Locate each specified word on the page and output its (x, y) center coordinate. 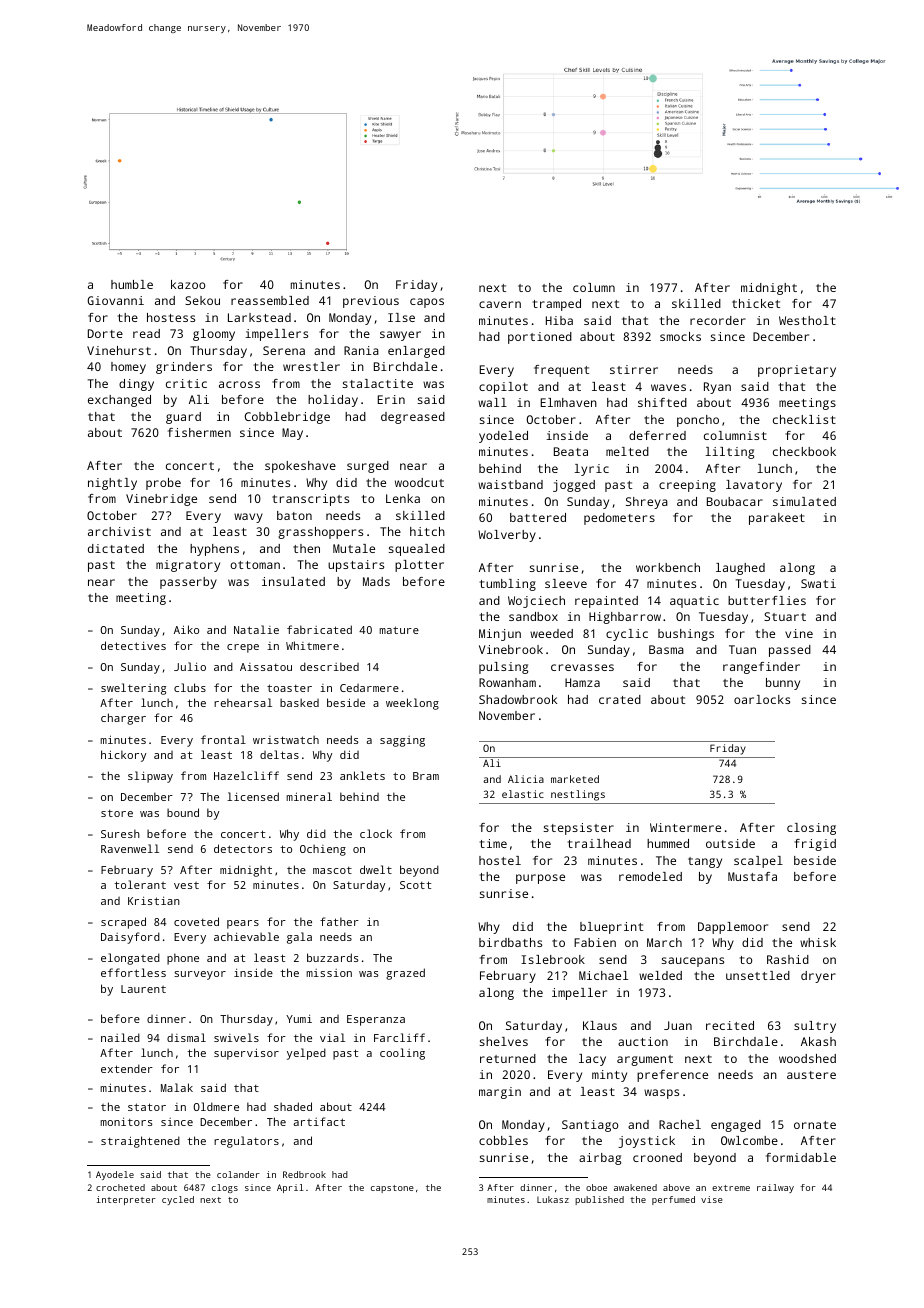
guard (183, 418)
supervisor (246, 1054)
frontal (223, 739)
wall (492, 402)
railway (775, 1188)
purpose (540, 879)
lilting (729, 453)
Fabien (595, 942)
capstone (392, 1189)
